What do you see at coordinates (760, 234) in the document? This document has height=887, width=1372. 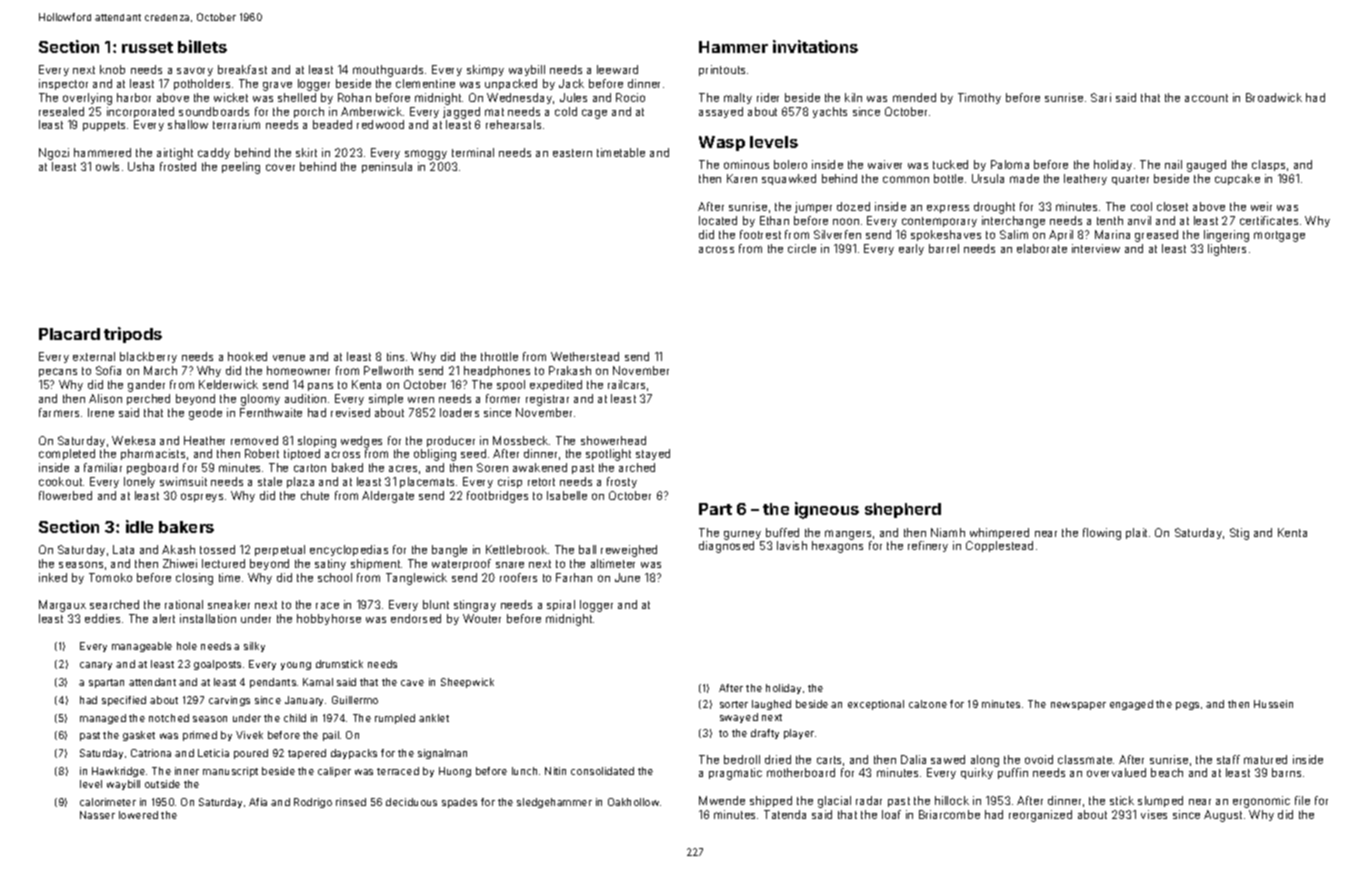 I see `footrest` at bounding box center [760, 234].
